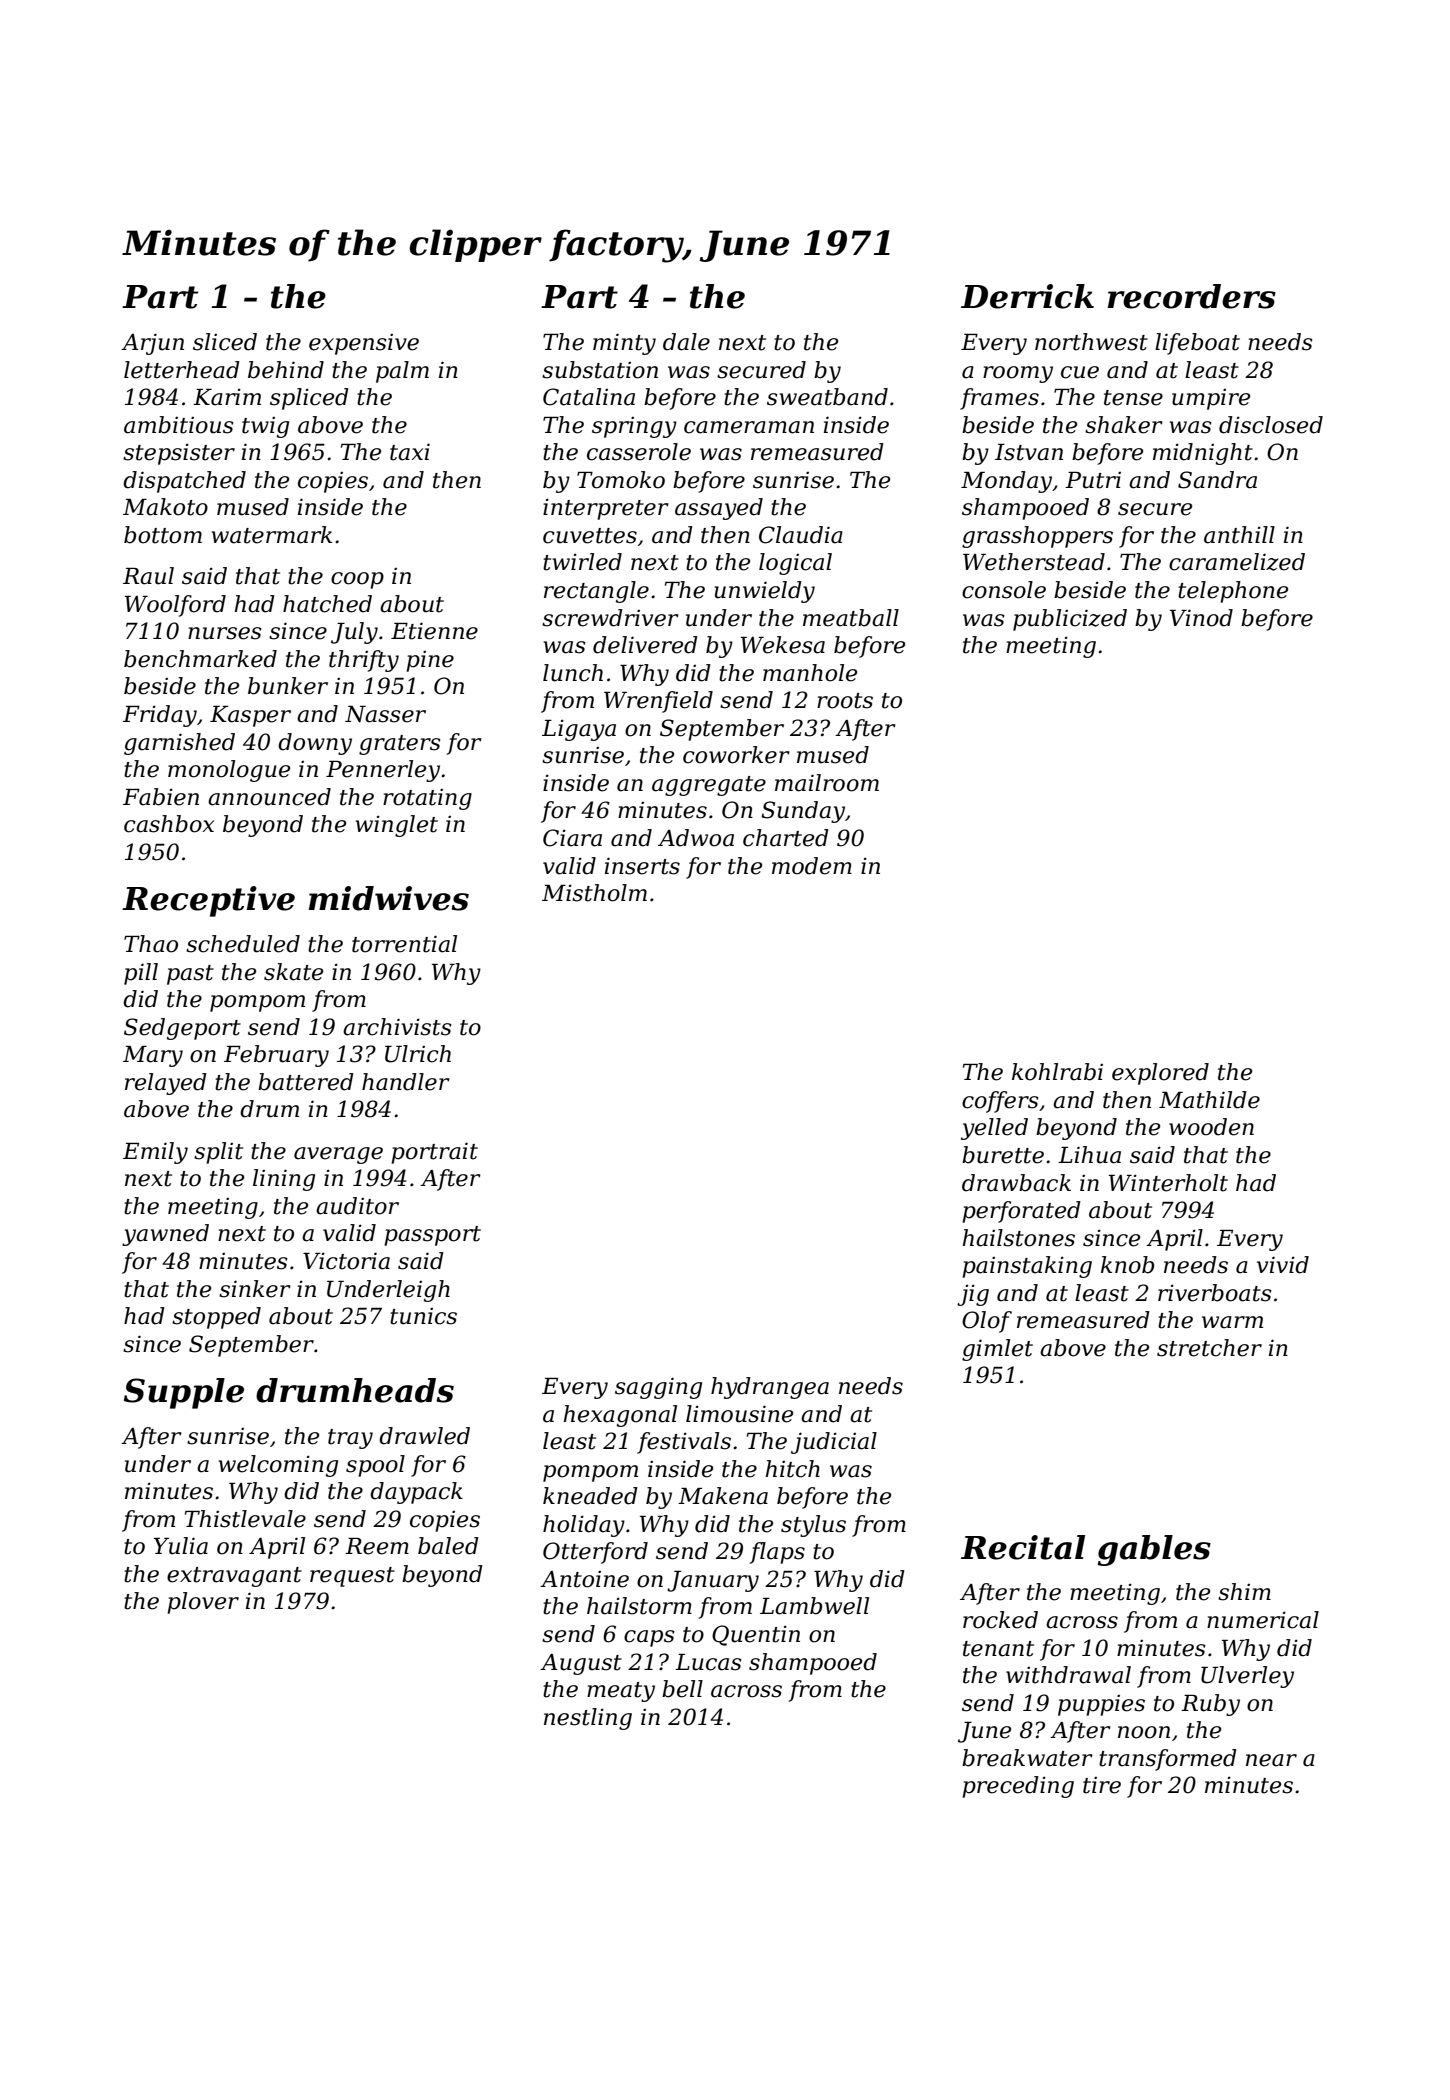 This screenshot has height=2100, width=1450. What do you see at coordinates (756, 1635) in the screenshot?
I see `Quentin` at bounding box center [756, 1635].
